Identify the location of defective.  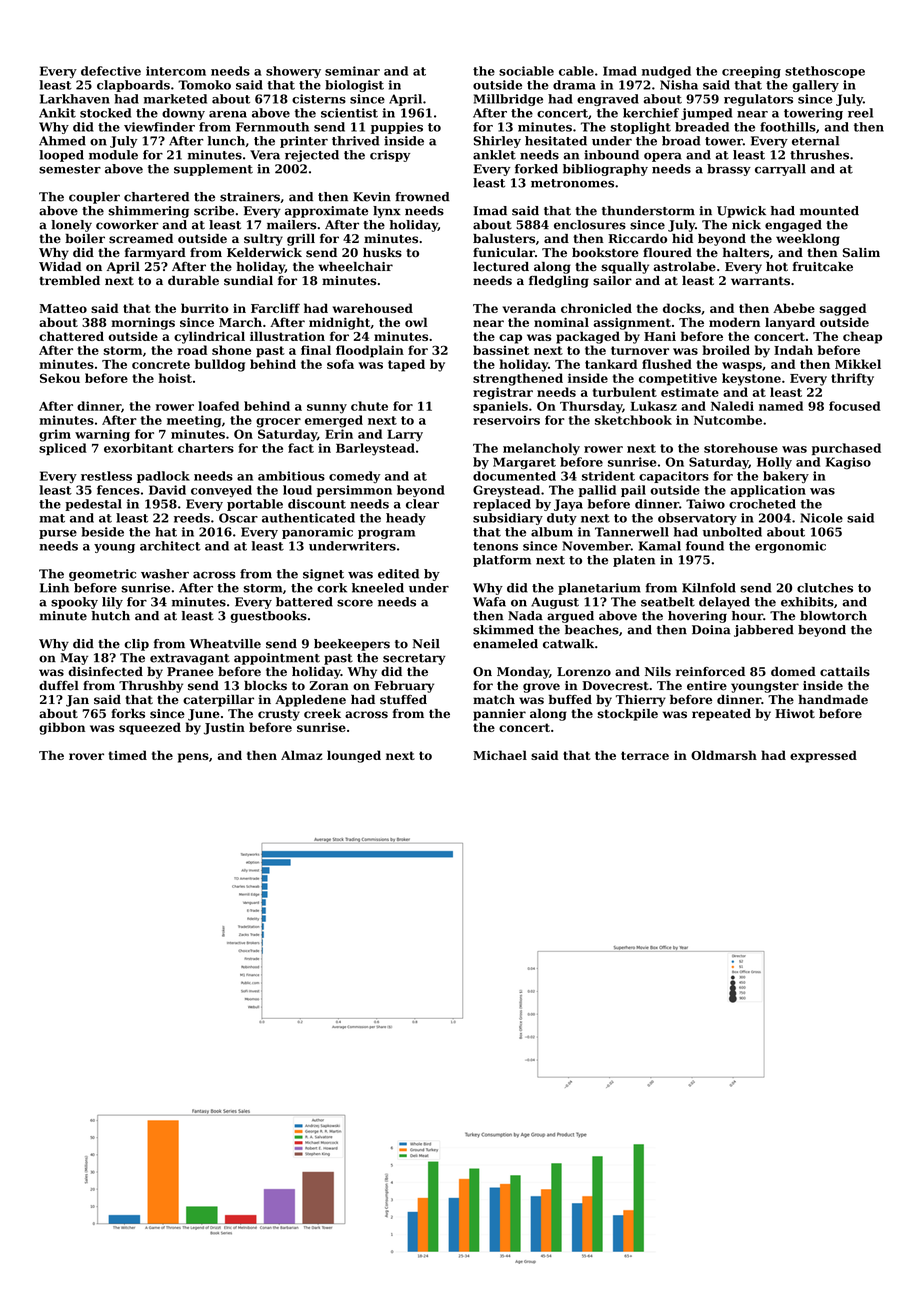
(111, 71).
